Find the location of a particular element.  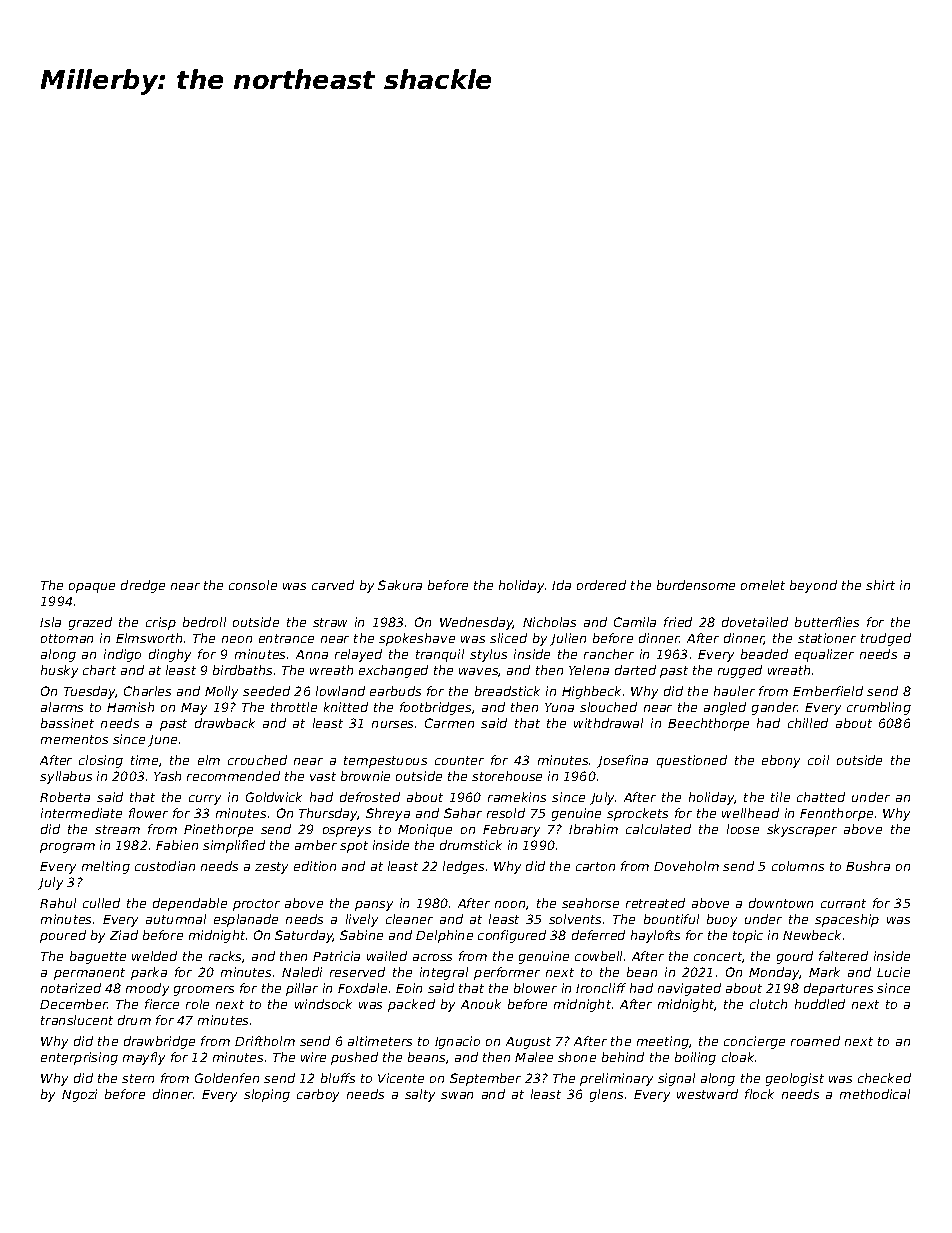

breadstick is located at coordinates (507, 691).
